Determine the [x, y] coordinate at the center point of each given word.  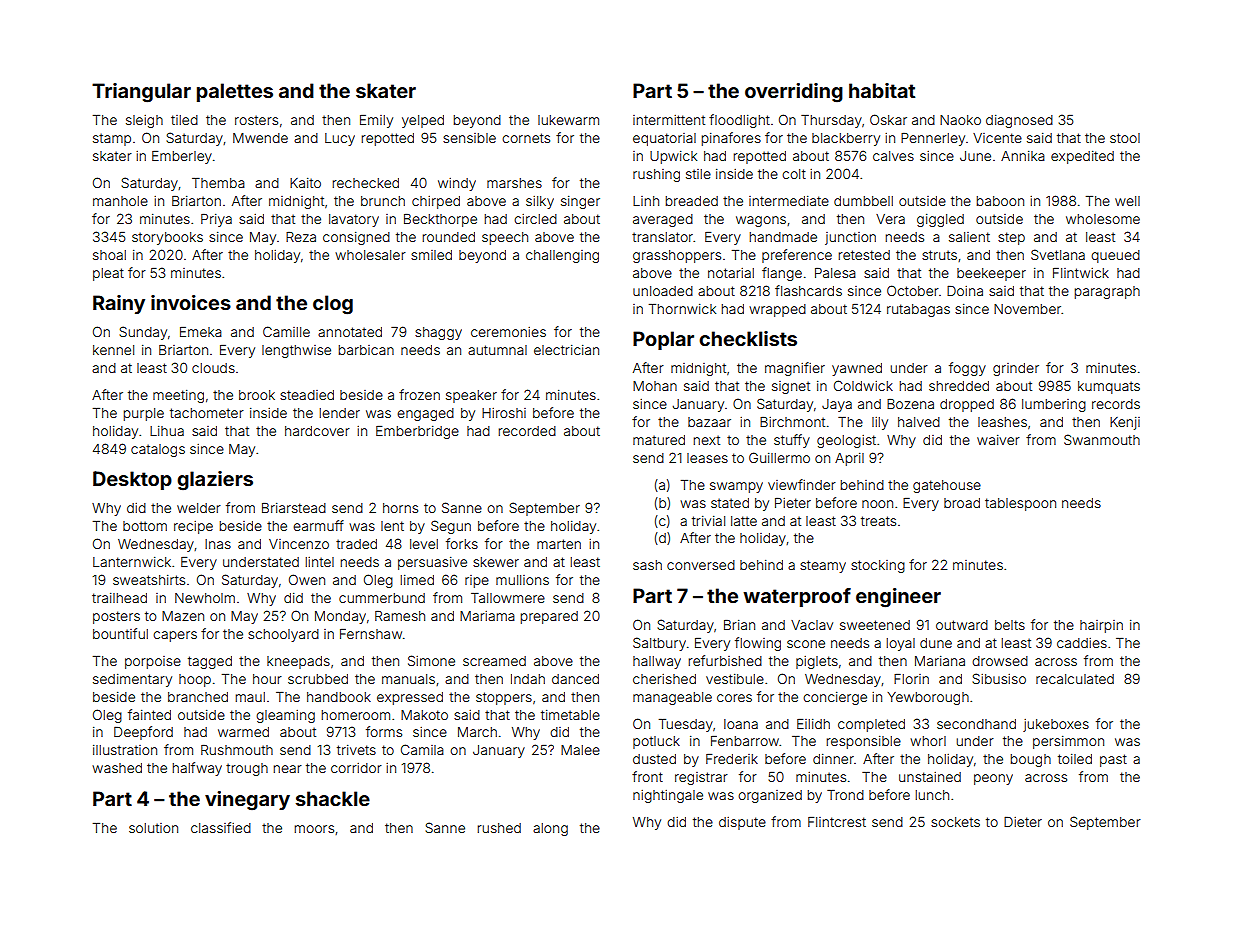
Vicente [997, 138]
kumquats [1109, 387]
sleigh [144, 121]
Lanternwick [132, 562]
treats [878, 521]
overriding [794, 93]
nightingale [668, 796]
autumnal [497, 350]
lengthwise [296, 351]
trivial [708, 521]
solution [153, 828]
